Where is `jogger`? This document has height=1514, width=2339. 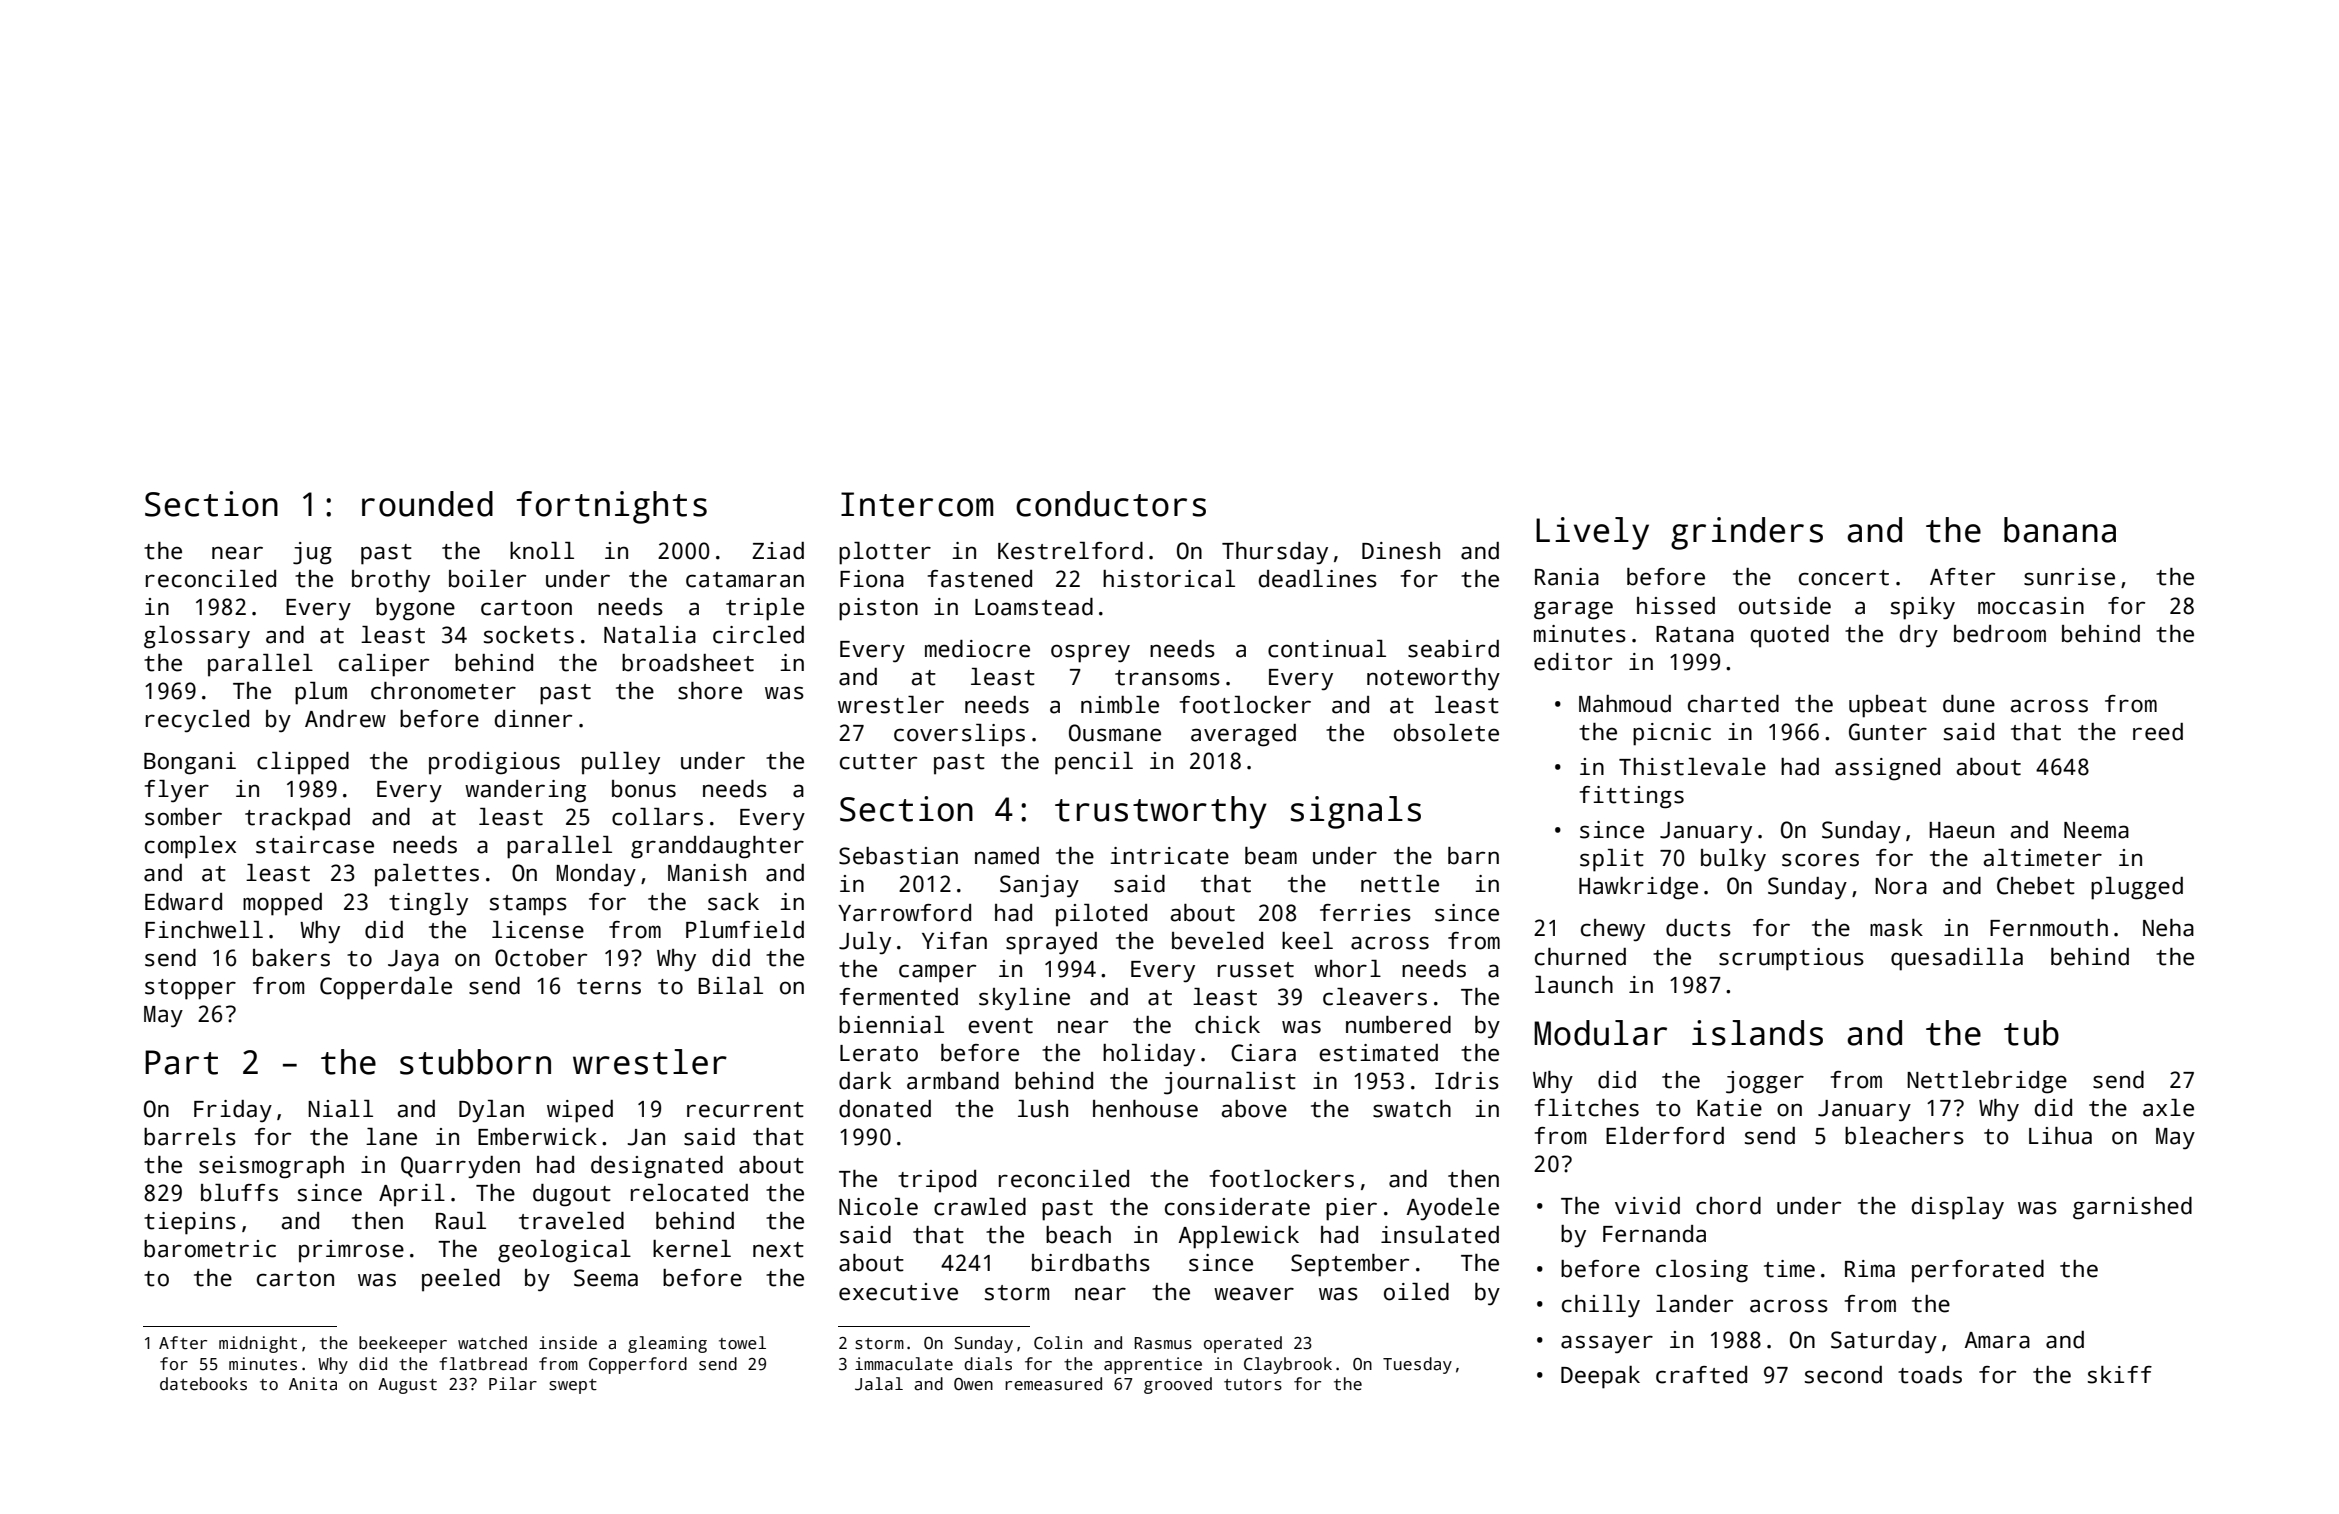
jogger is located at coordinates (1765, 1082).
